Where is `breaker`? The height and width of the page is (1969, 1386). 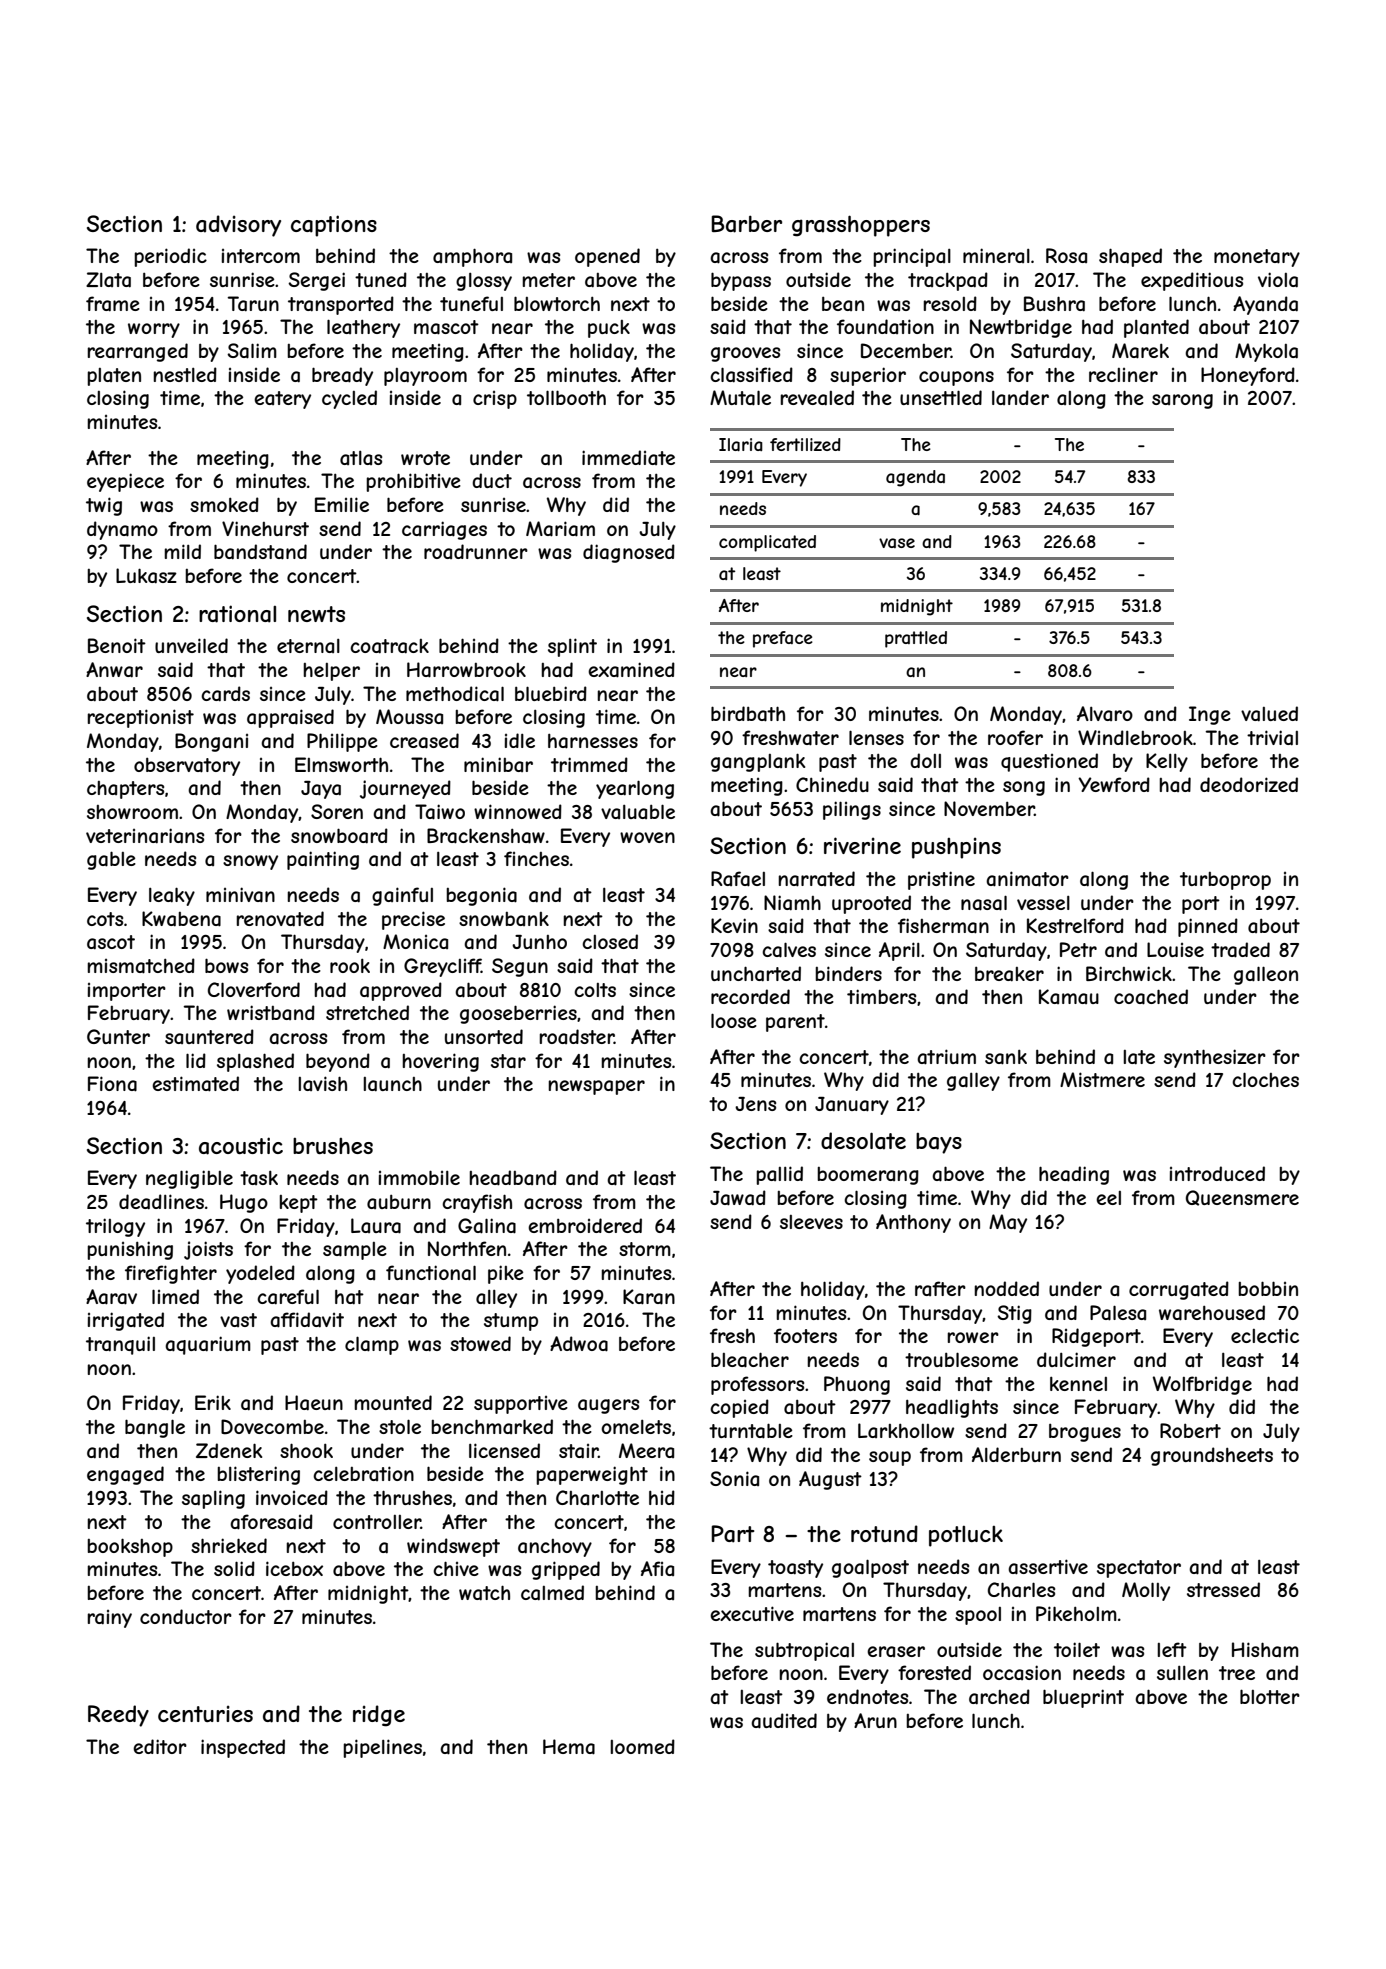
breaker is located at coordinates (1009, 974).
